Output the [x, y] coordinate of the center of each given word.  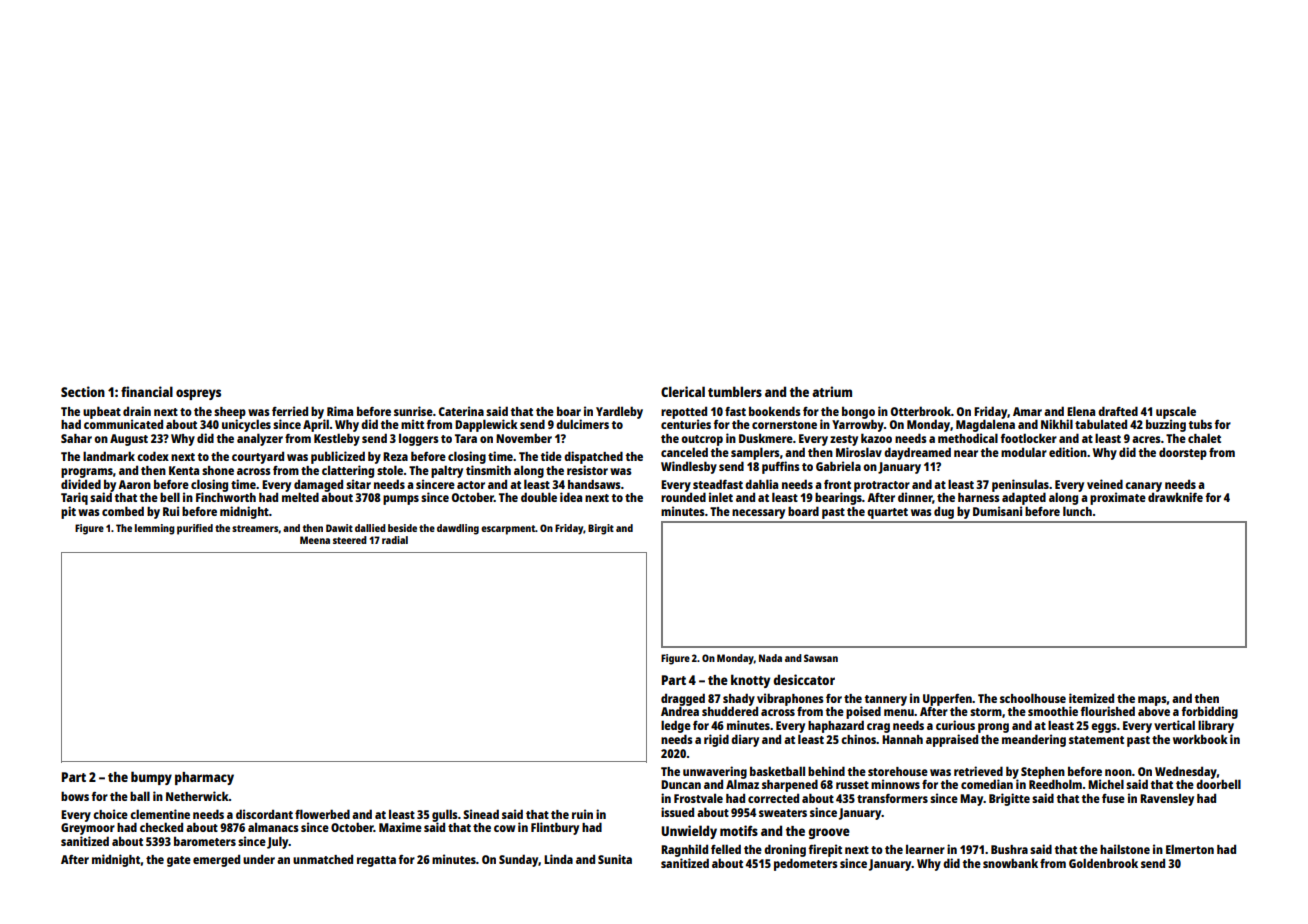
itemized [1091, 698]
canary [1143, 487]
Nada [770, 658]
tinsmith [488, 470]
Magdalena [985, 425]
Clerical [683, 391]
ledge [676, 726]
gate [179, 861]
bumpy [151, 778]
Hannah [902, 739]
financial [147, 391]
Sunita [615, 859]
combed [123, 511]
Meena [315, 540]
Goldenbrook [1103, 863]
